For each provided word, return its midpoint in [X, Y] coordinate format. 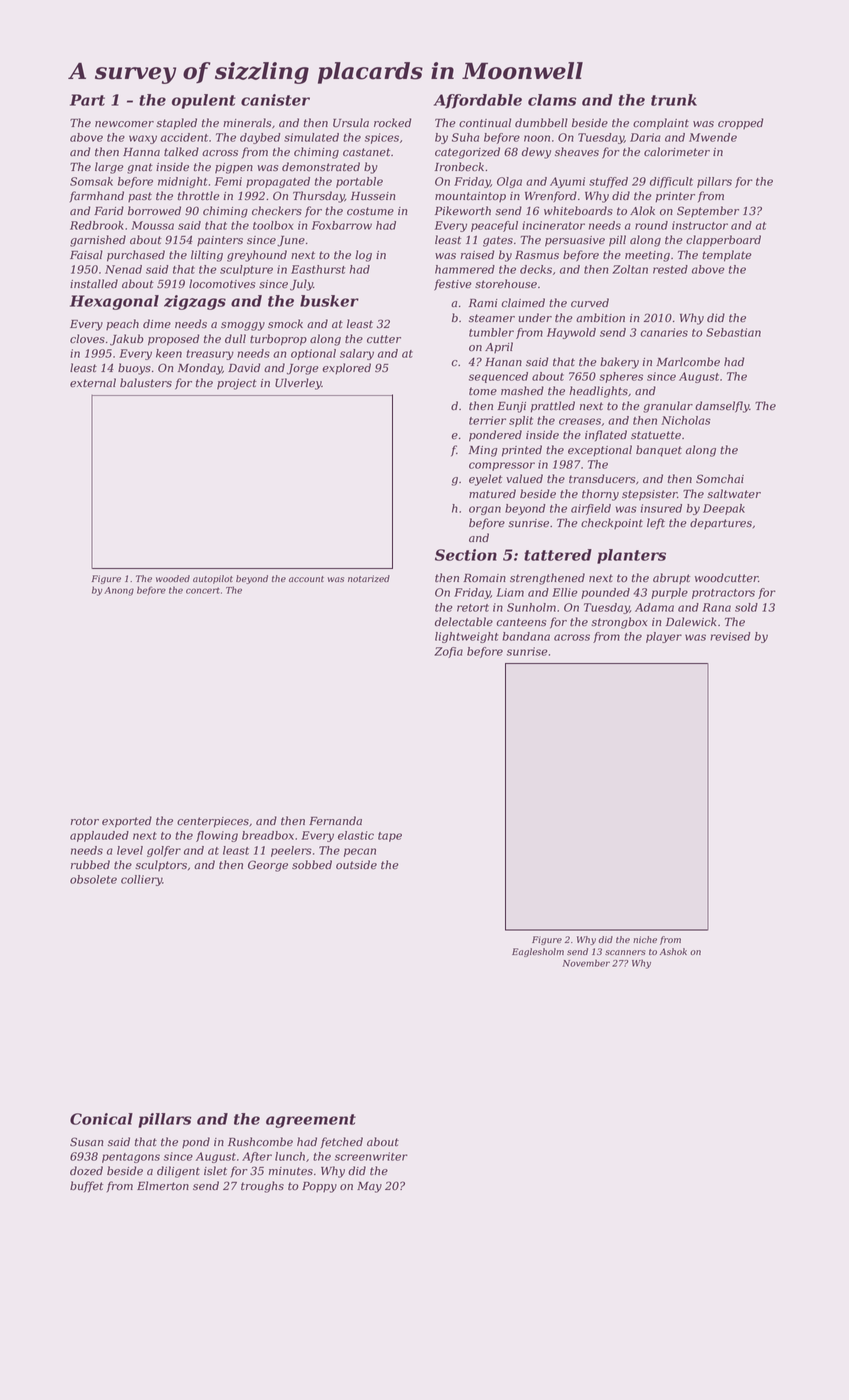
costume [370, 211]
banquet [659, 451]
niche [645, 939]
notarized [369, 578]
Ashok [673, 951]
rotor [85, 821]
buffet [86, 1187]
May [369, 1187]
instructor [700, 225]
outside [356, 865]
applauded [99, 836]
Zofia [448, 652]
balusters [146, 383]
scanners [625, 952]
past [140, 197]
